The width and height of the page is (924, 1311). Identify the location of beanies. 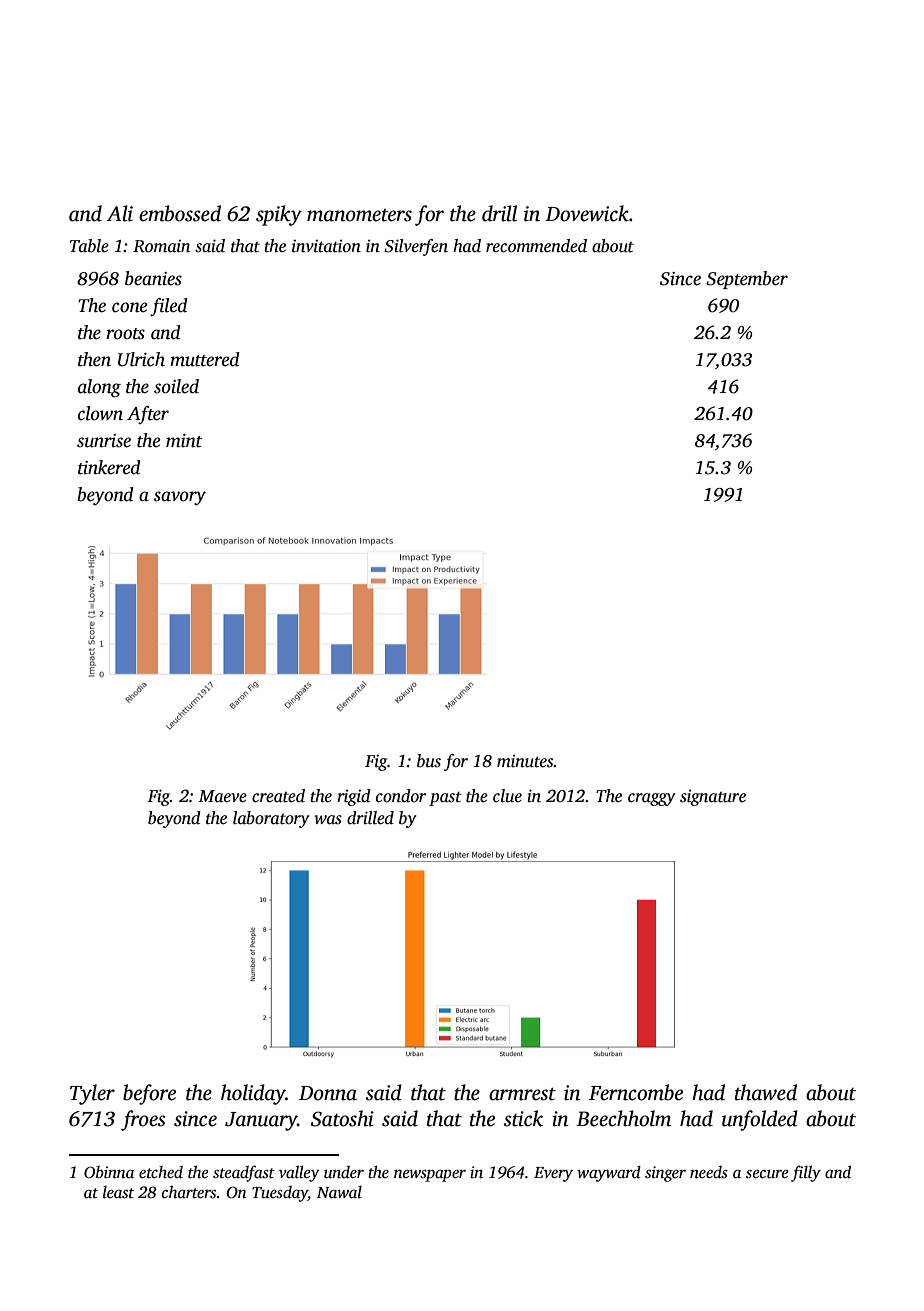
(153, 278).
